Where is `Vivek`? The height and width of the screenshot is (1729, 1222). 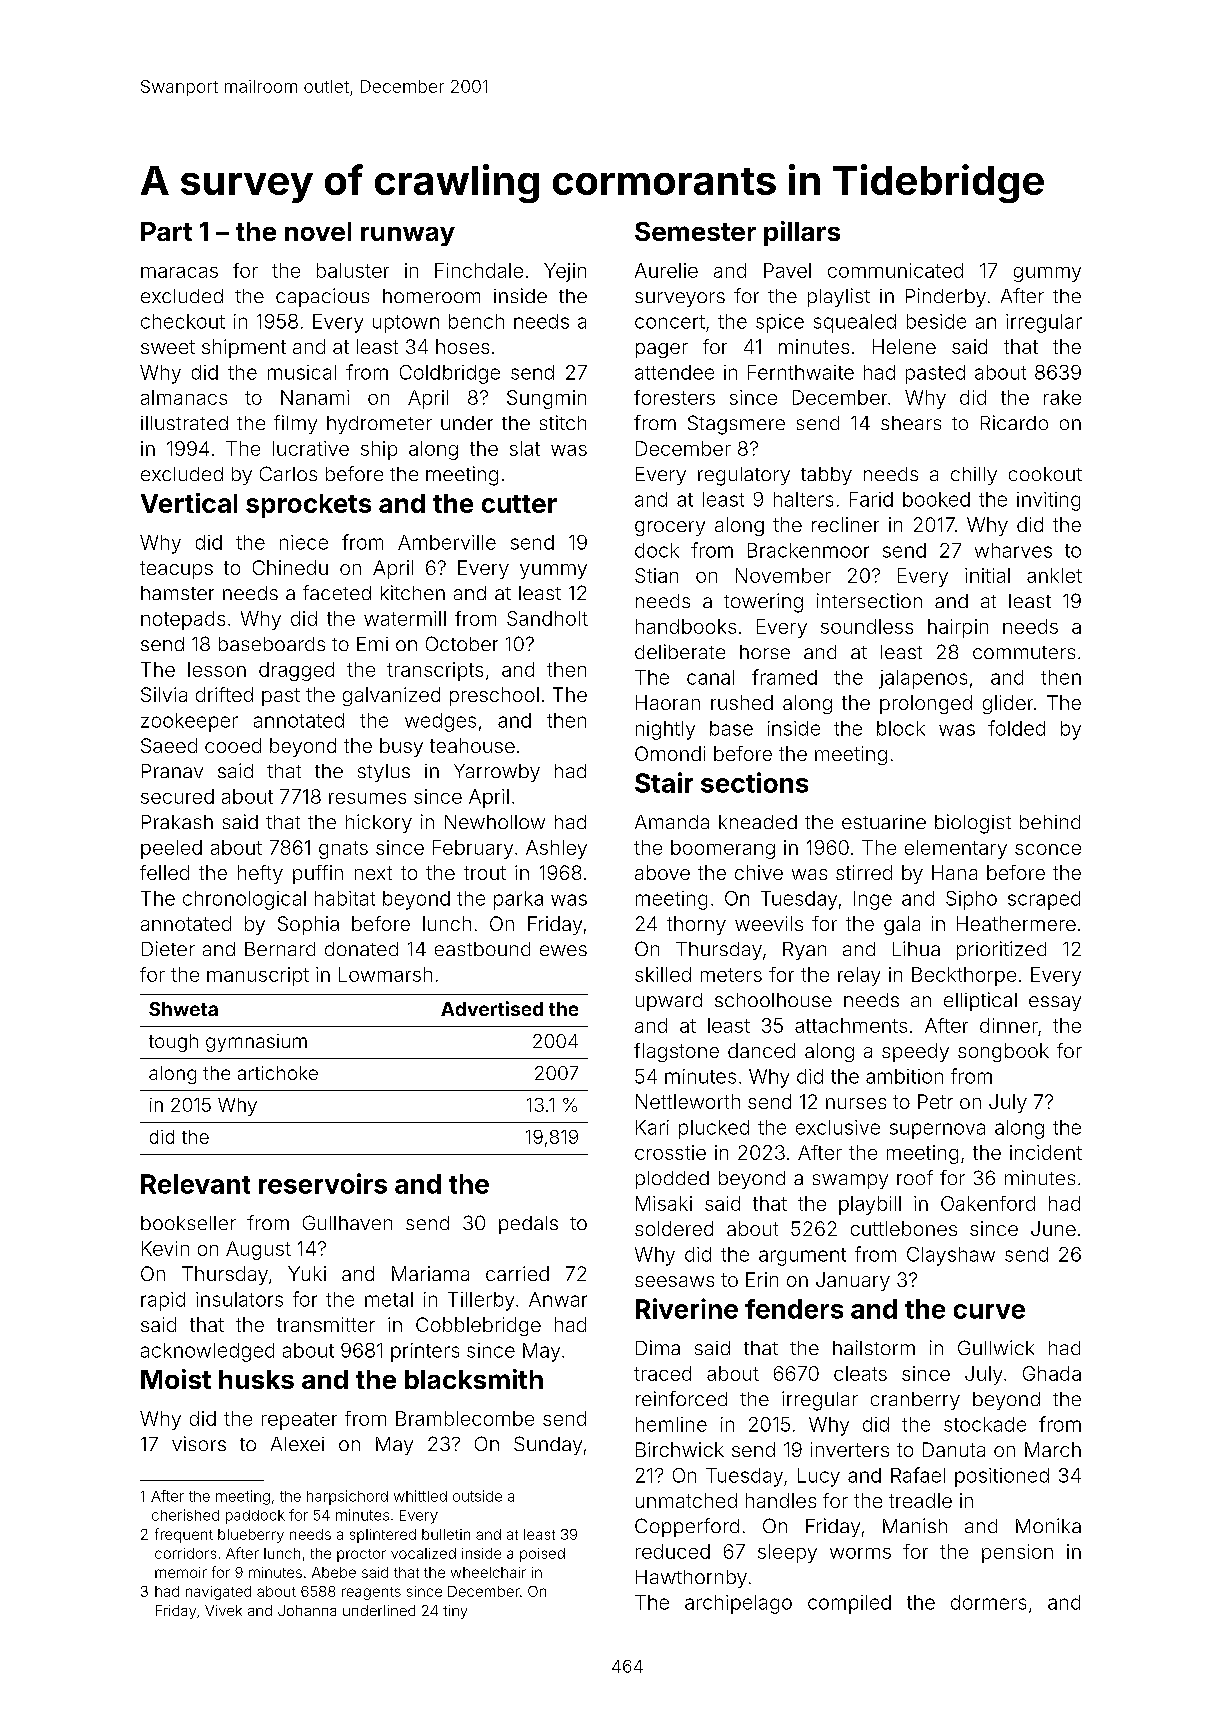 Vivek is located at coordinates (223, 1610).
